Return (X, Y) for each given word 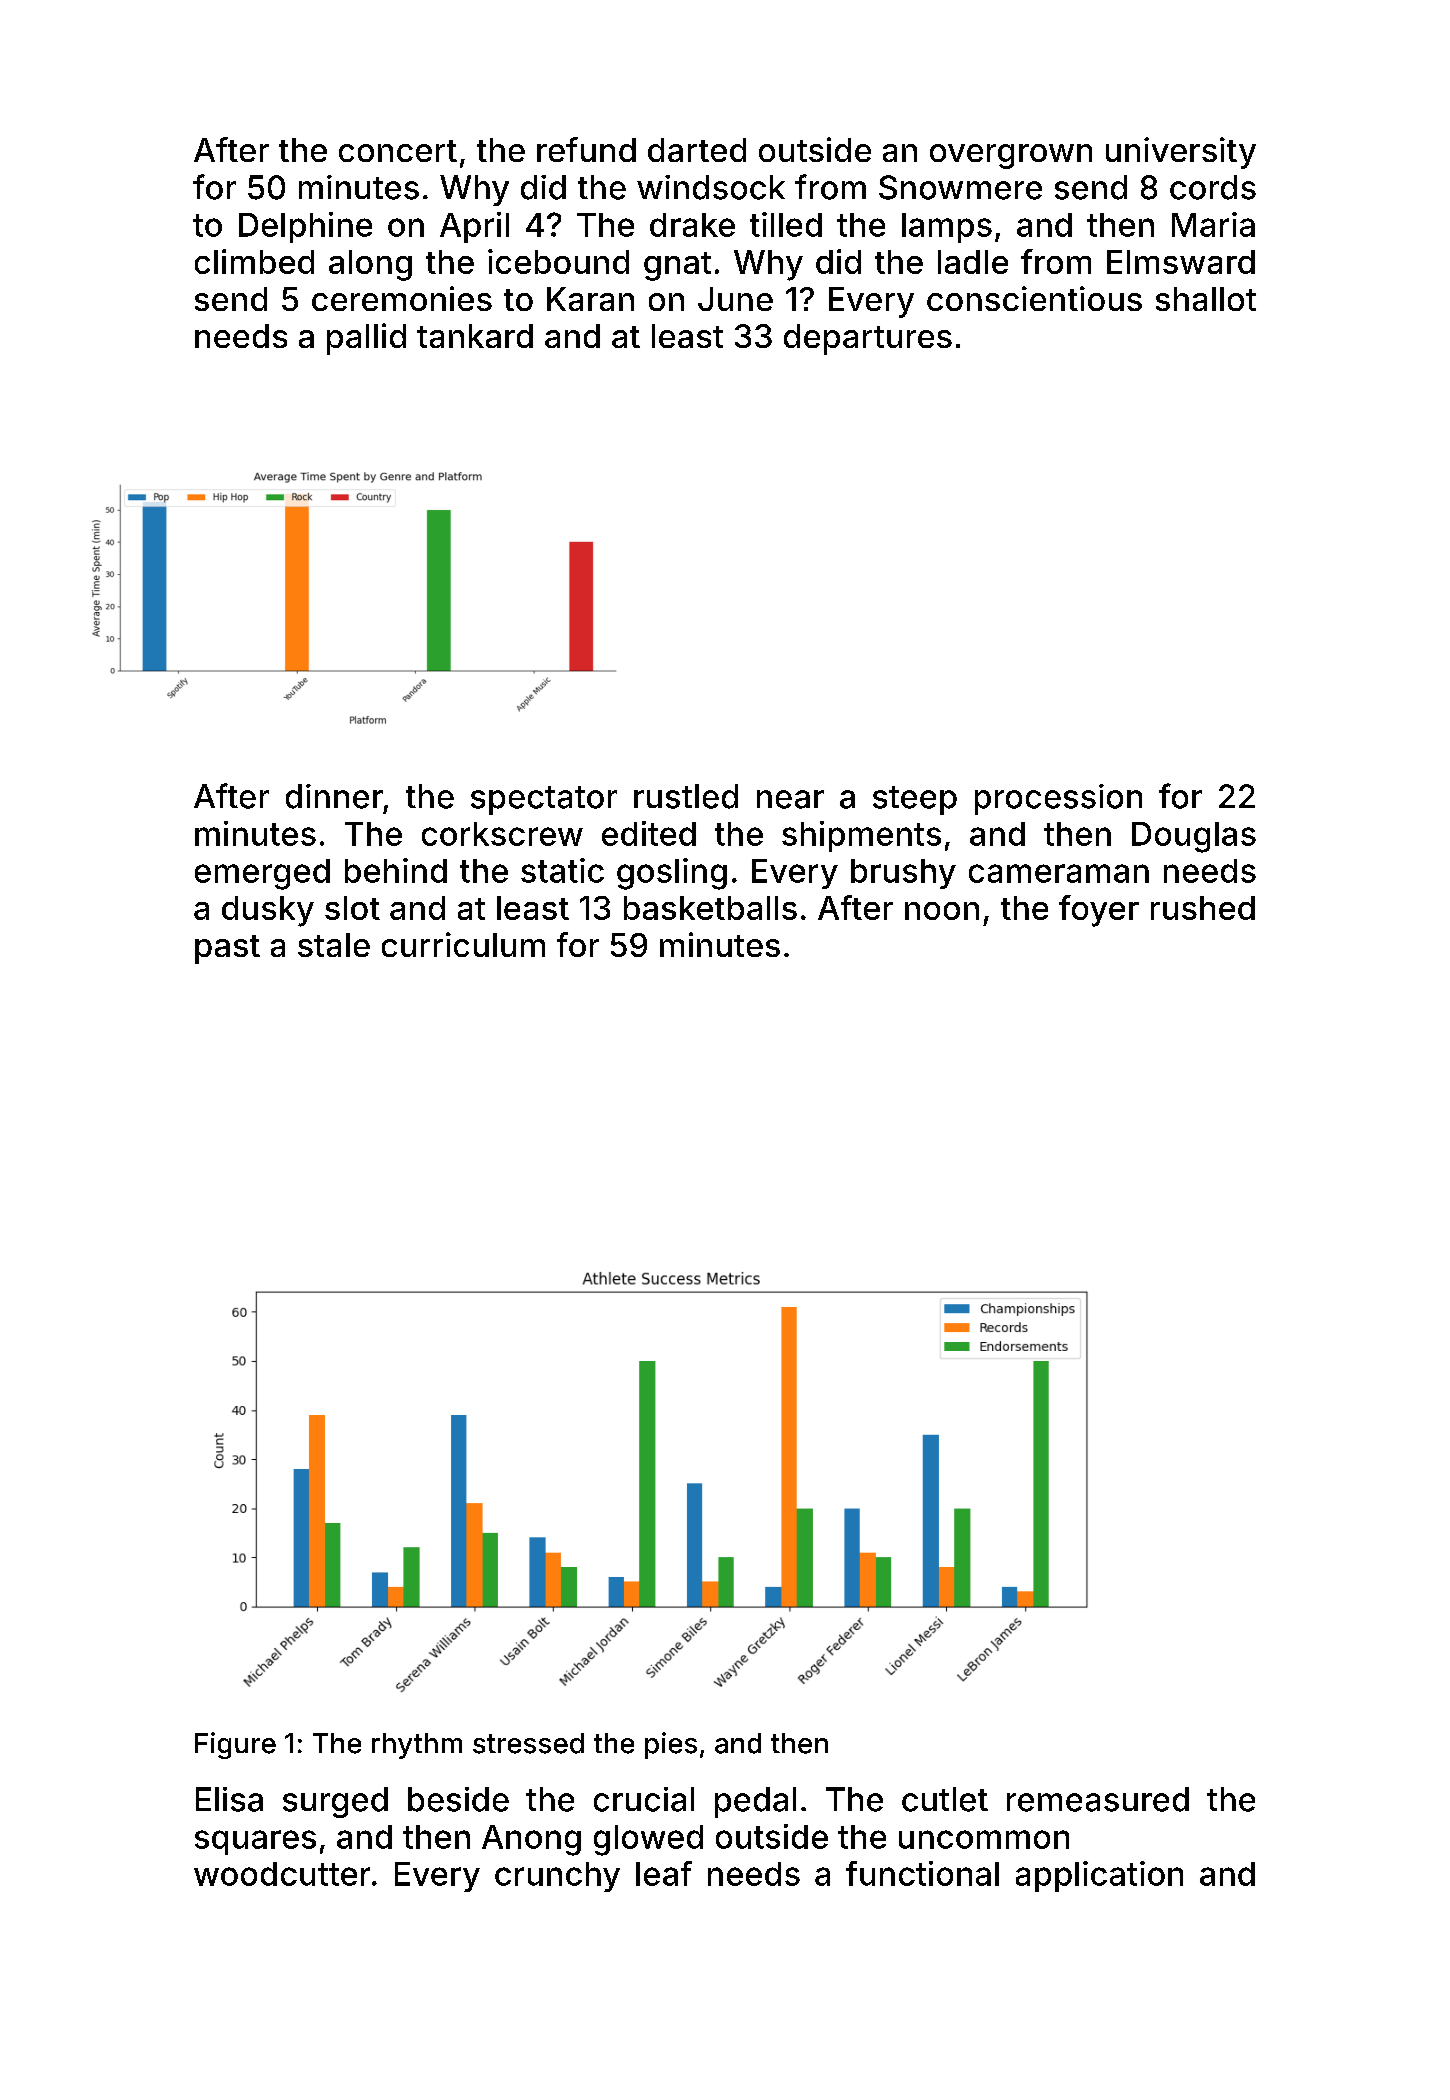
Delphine (305, 227)
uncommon (984, 1839)
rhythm (417, 1746)
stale (334, 945)
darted (697, 150)
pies (671, 1745)
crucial (644, 1799)
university (1181, 153)
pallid (366, 339)
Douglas (1194, 837)
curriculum (463, 944)
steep (915, 800)
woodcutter (282, 1874)
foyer (1099, 911)
